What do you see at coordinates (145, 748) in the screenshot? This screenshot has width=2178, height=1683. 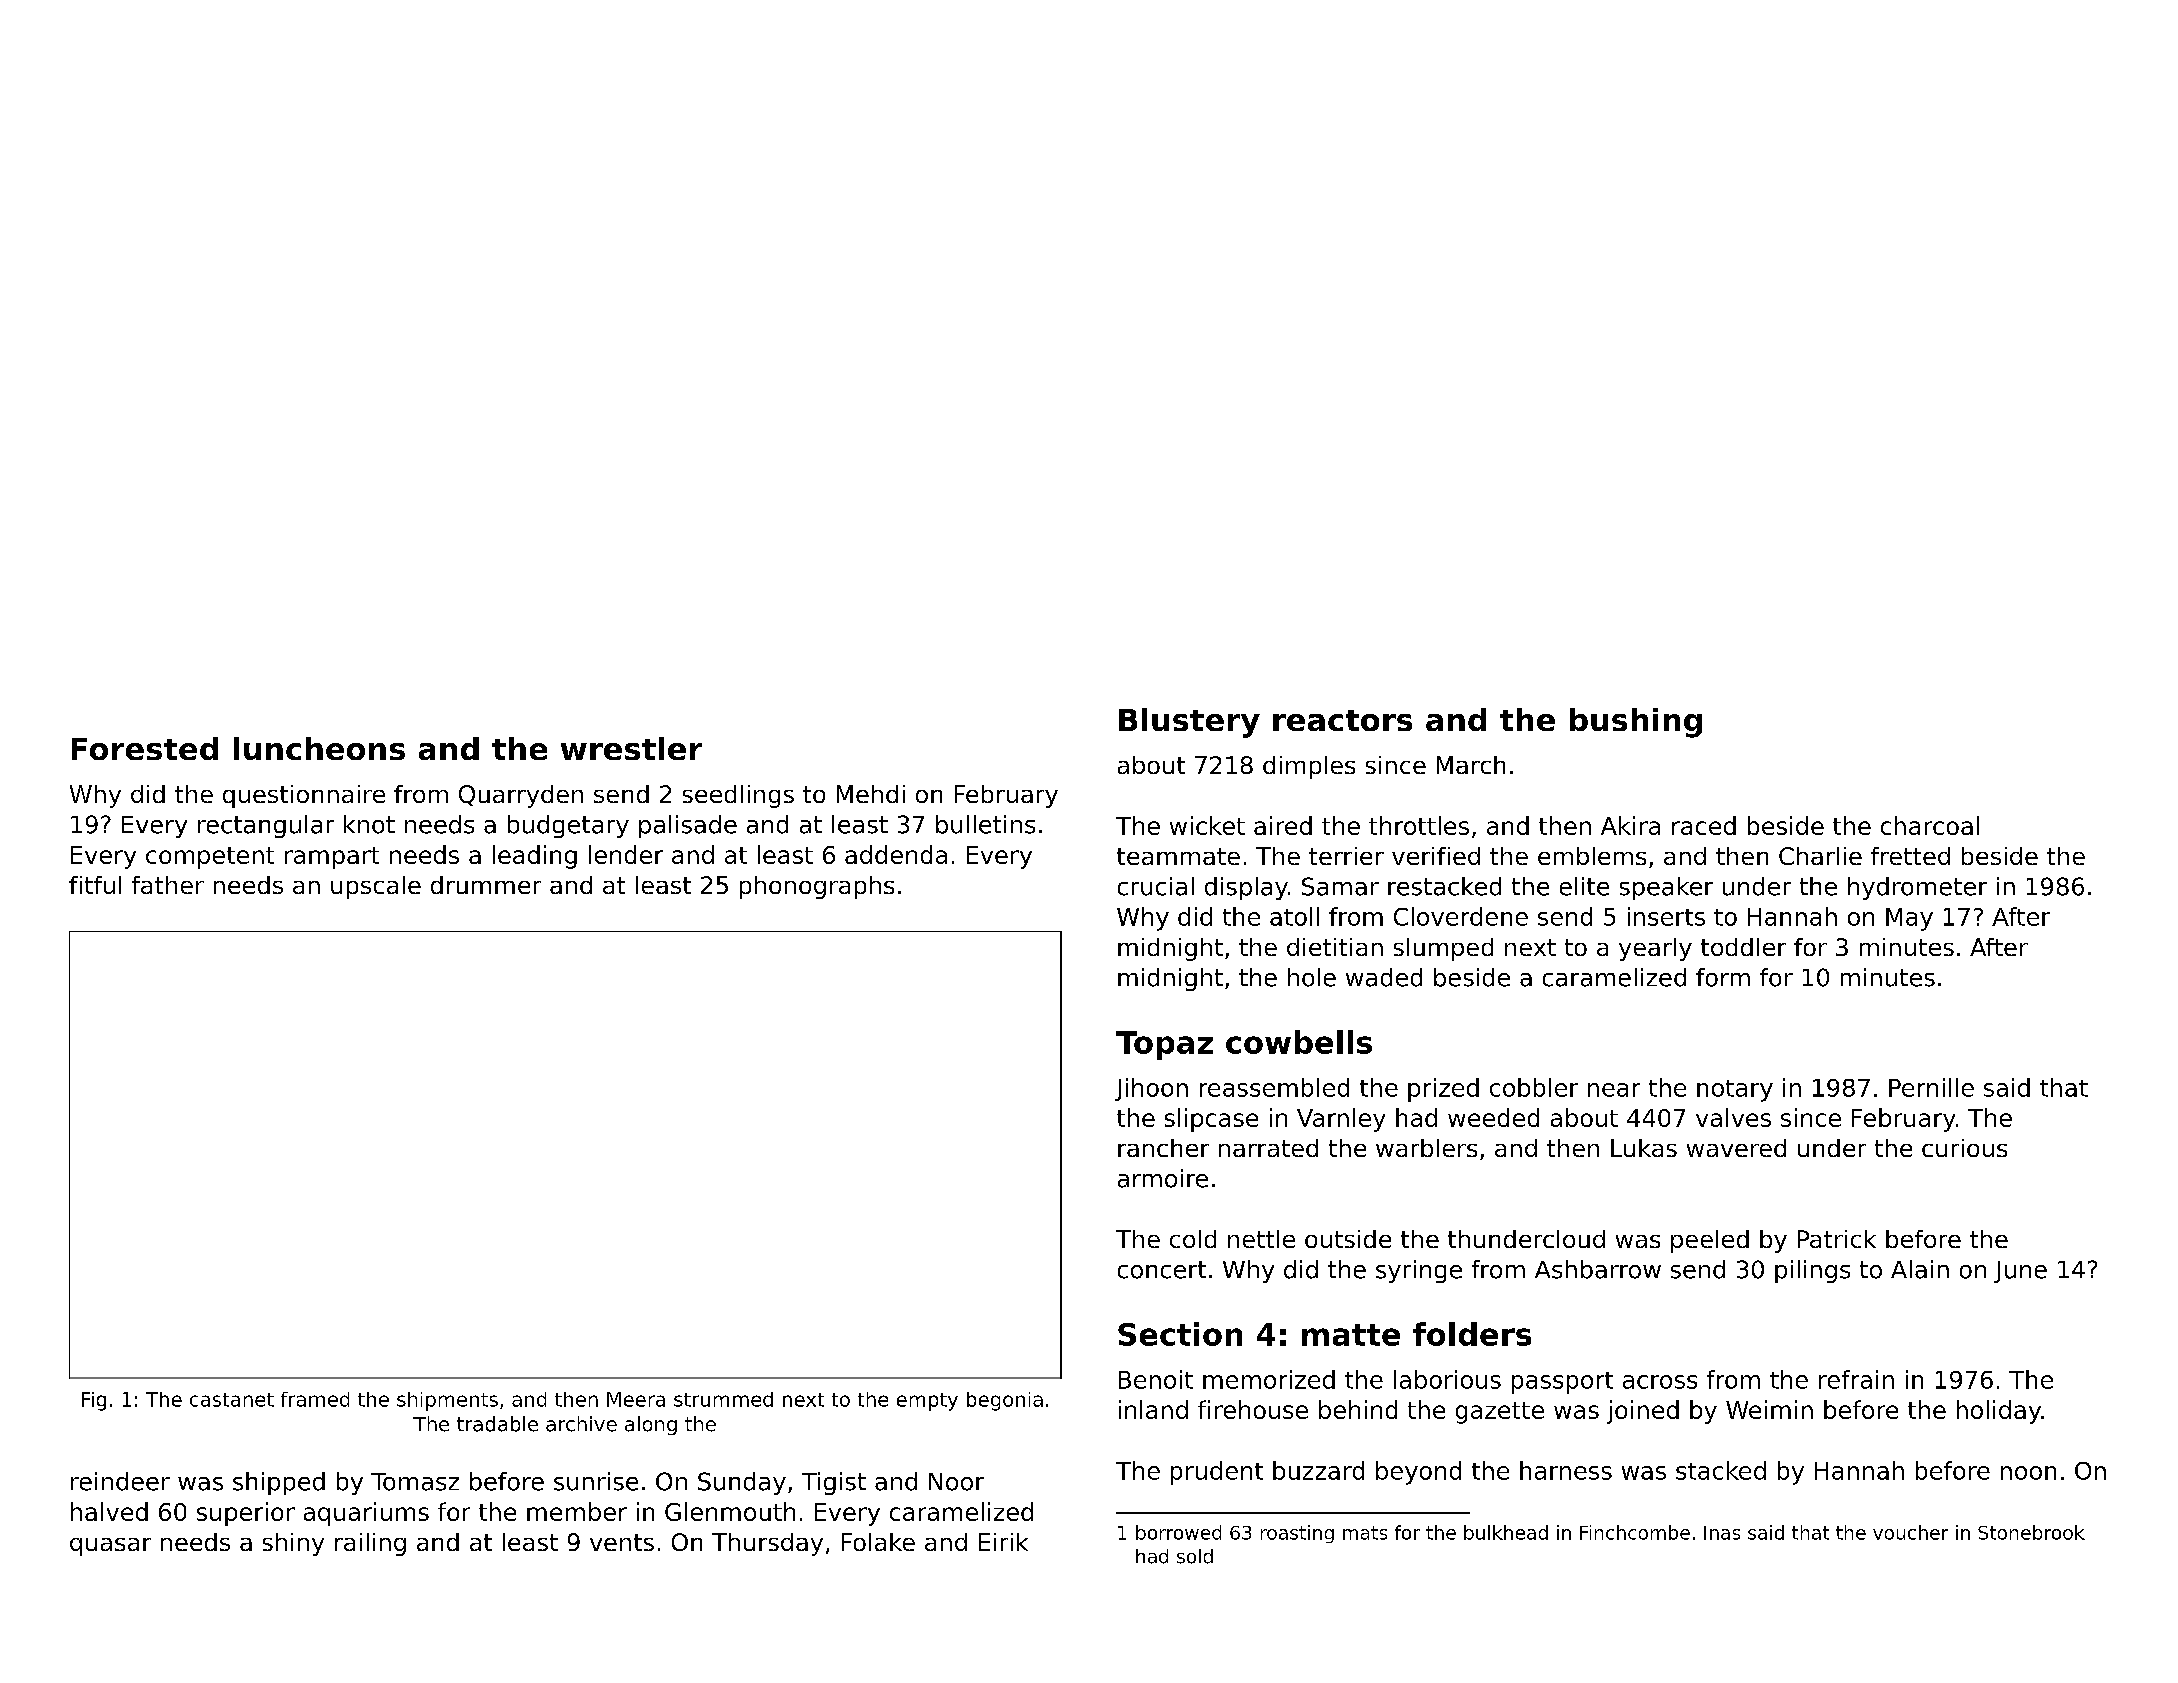 I see `Forested` at bounding box center [145, 748].
